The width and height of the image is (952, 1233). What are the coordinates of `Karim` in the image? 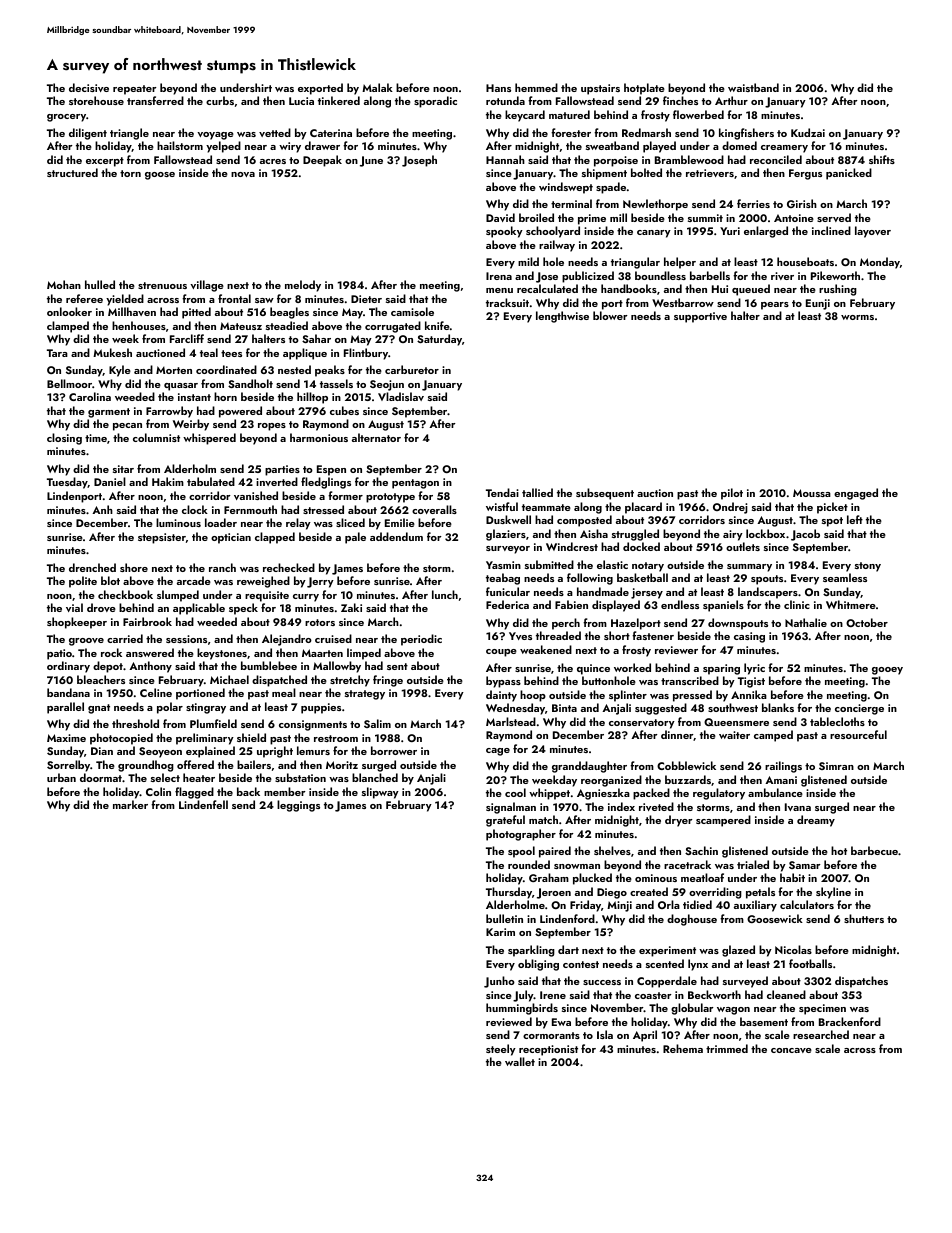 It's located at (500, 932).
